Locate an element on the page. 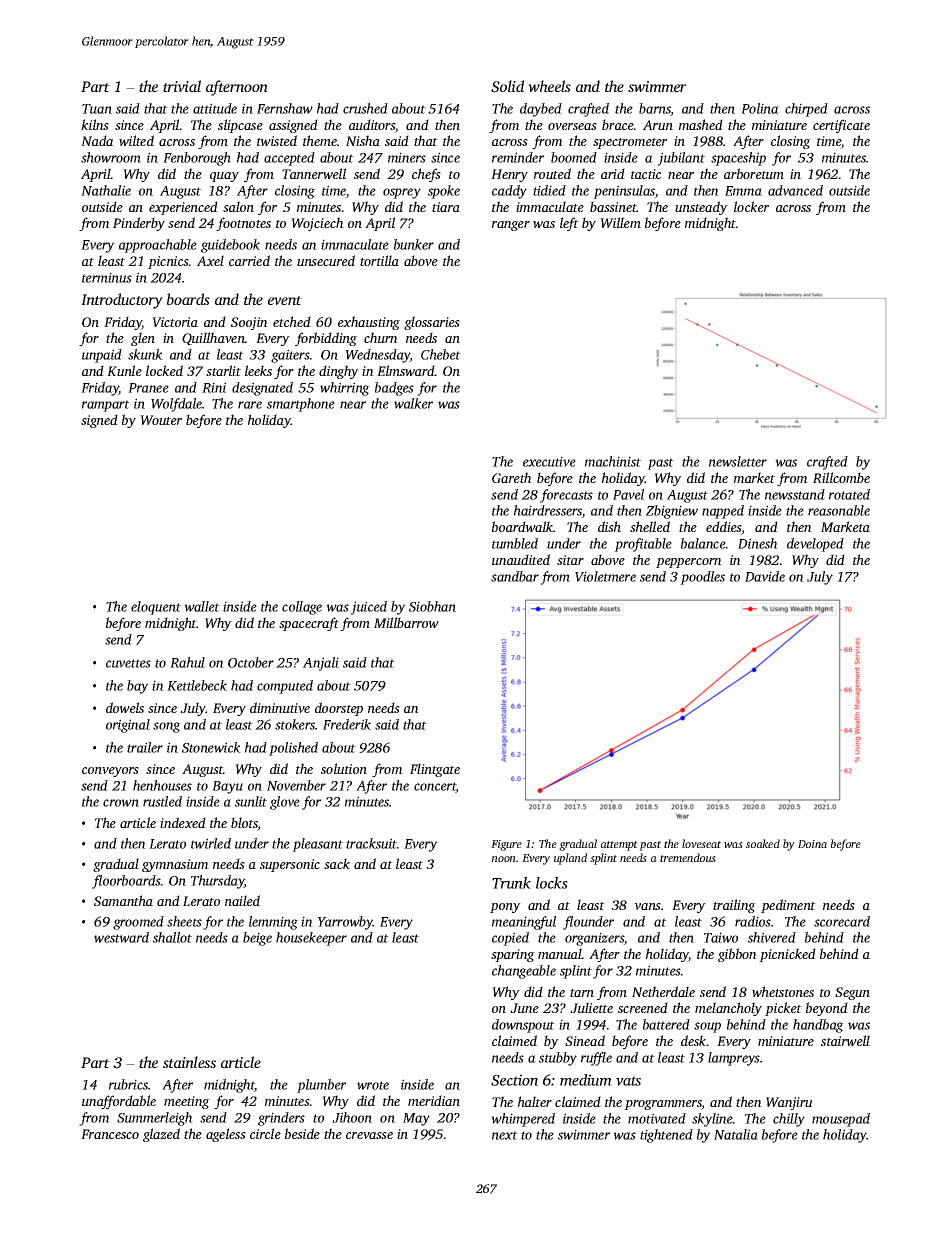 The width and height of the image is (952, 1233). wheels is located at coordinates (549, 86).
